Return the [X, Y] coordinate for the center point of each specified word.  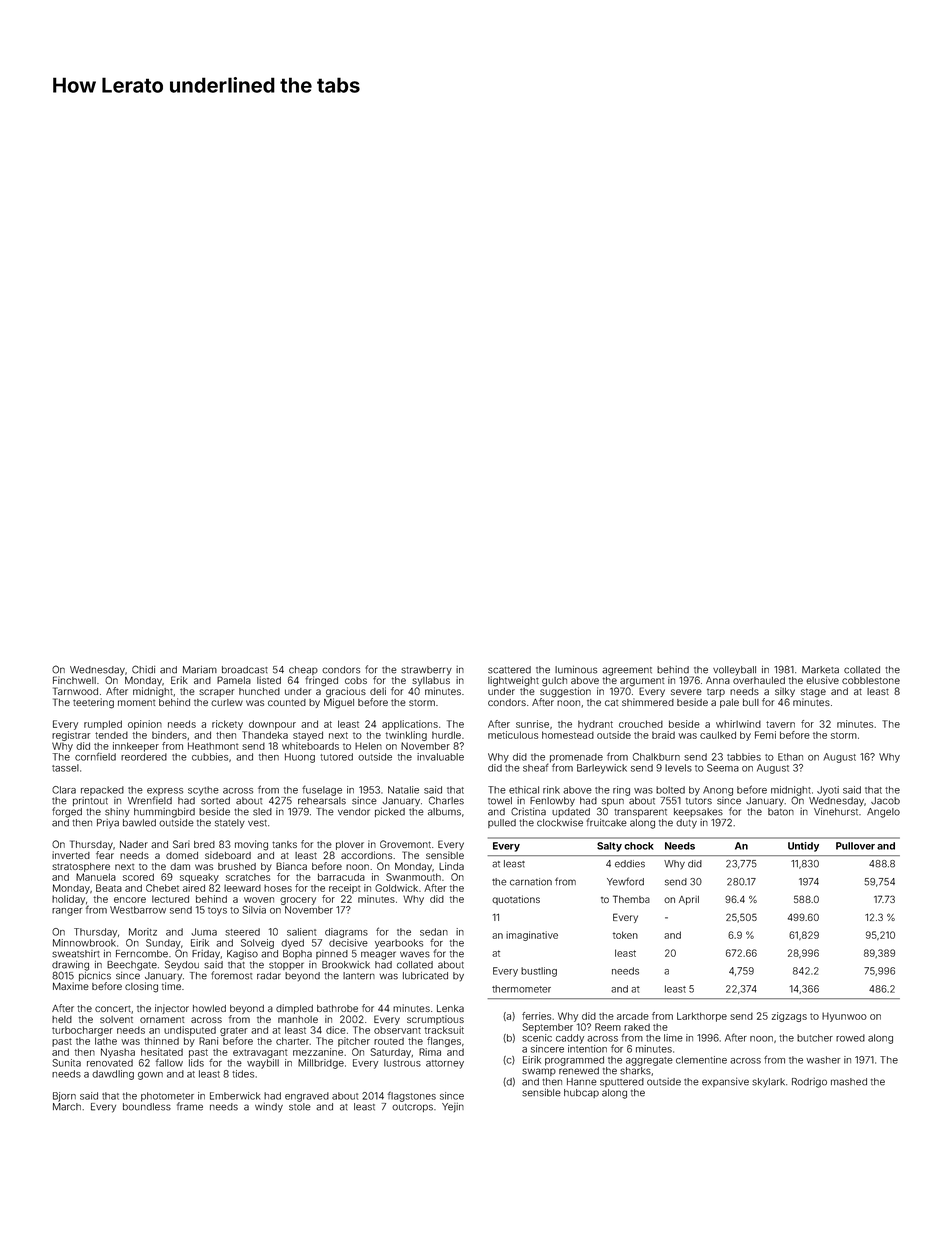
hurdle [446, 735]
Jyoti [828, 791]
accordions [366, 855]
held [62, 1019]
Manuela [96, 877]
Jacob [885, 801]
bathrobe [337, 1008]
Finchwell [74, 680]
